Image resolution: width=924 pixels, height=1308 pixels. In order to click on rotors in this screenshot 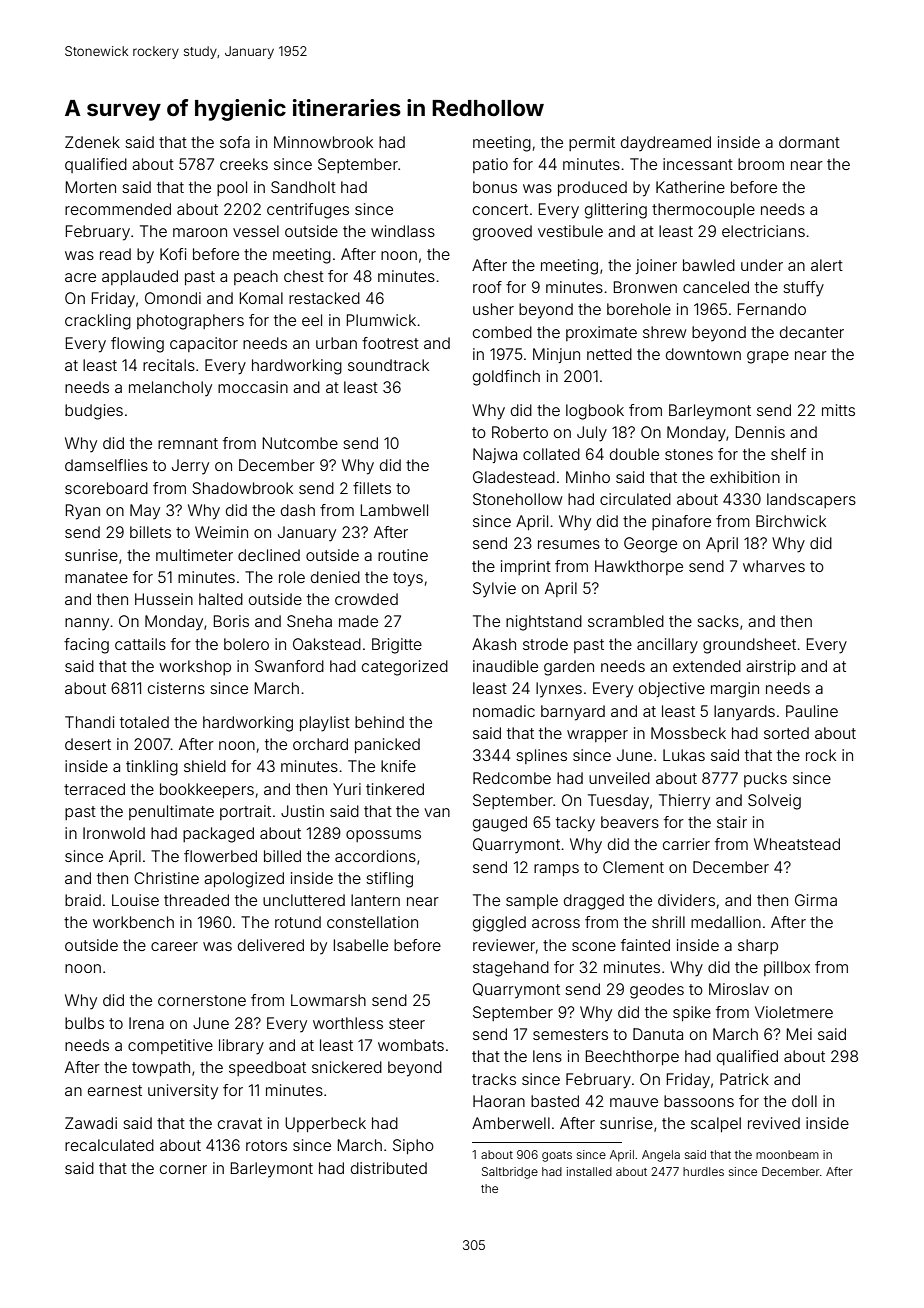, I will do `click(266, 1145)`.
